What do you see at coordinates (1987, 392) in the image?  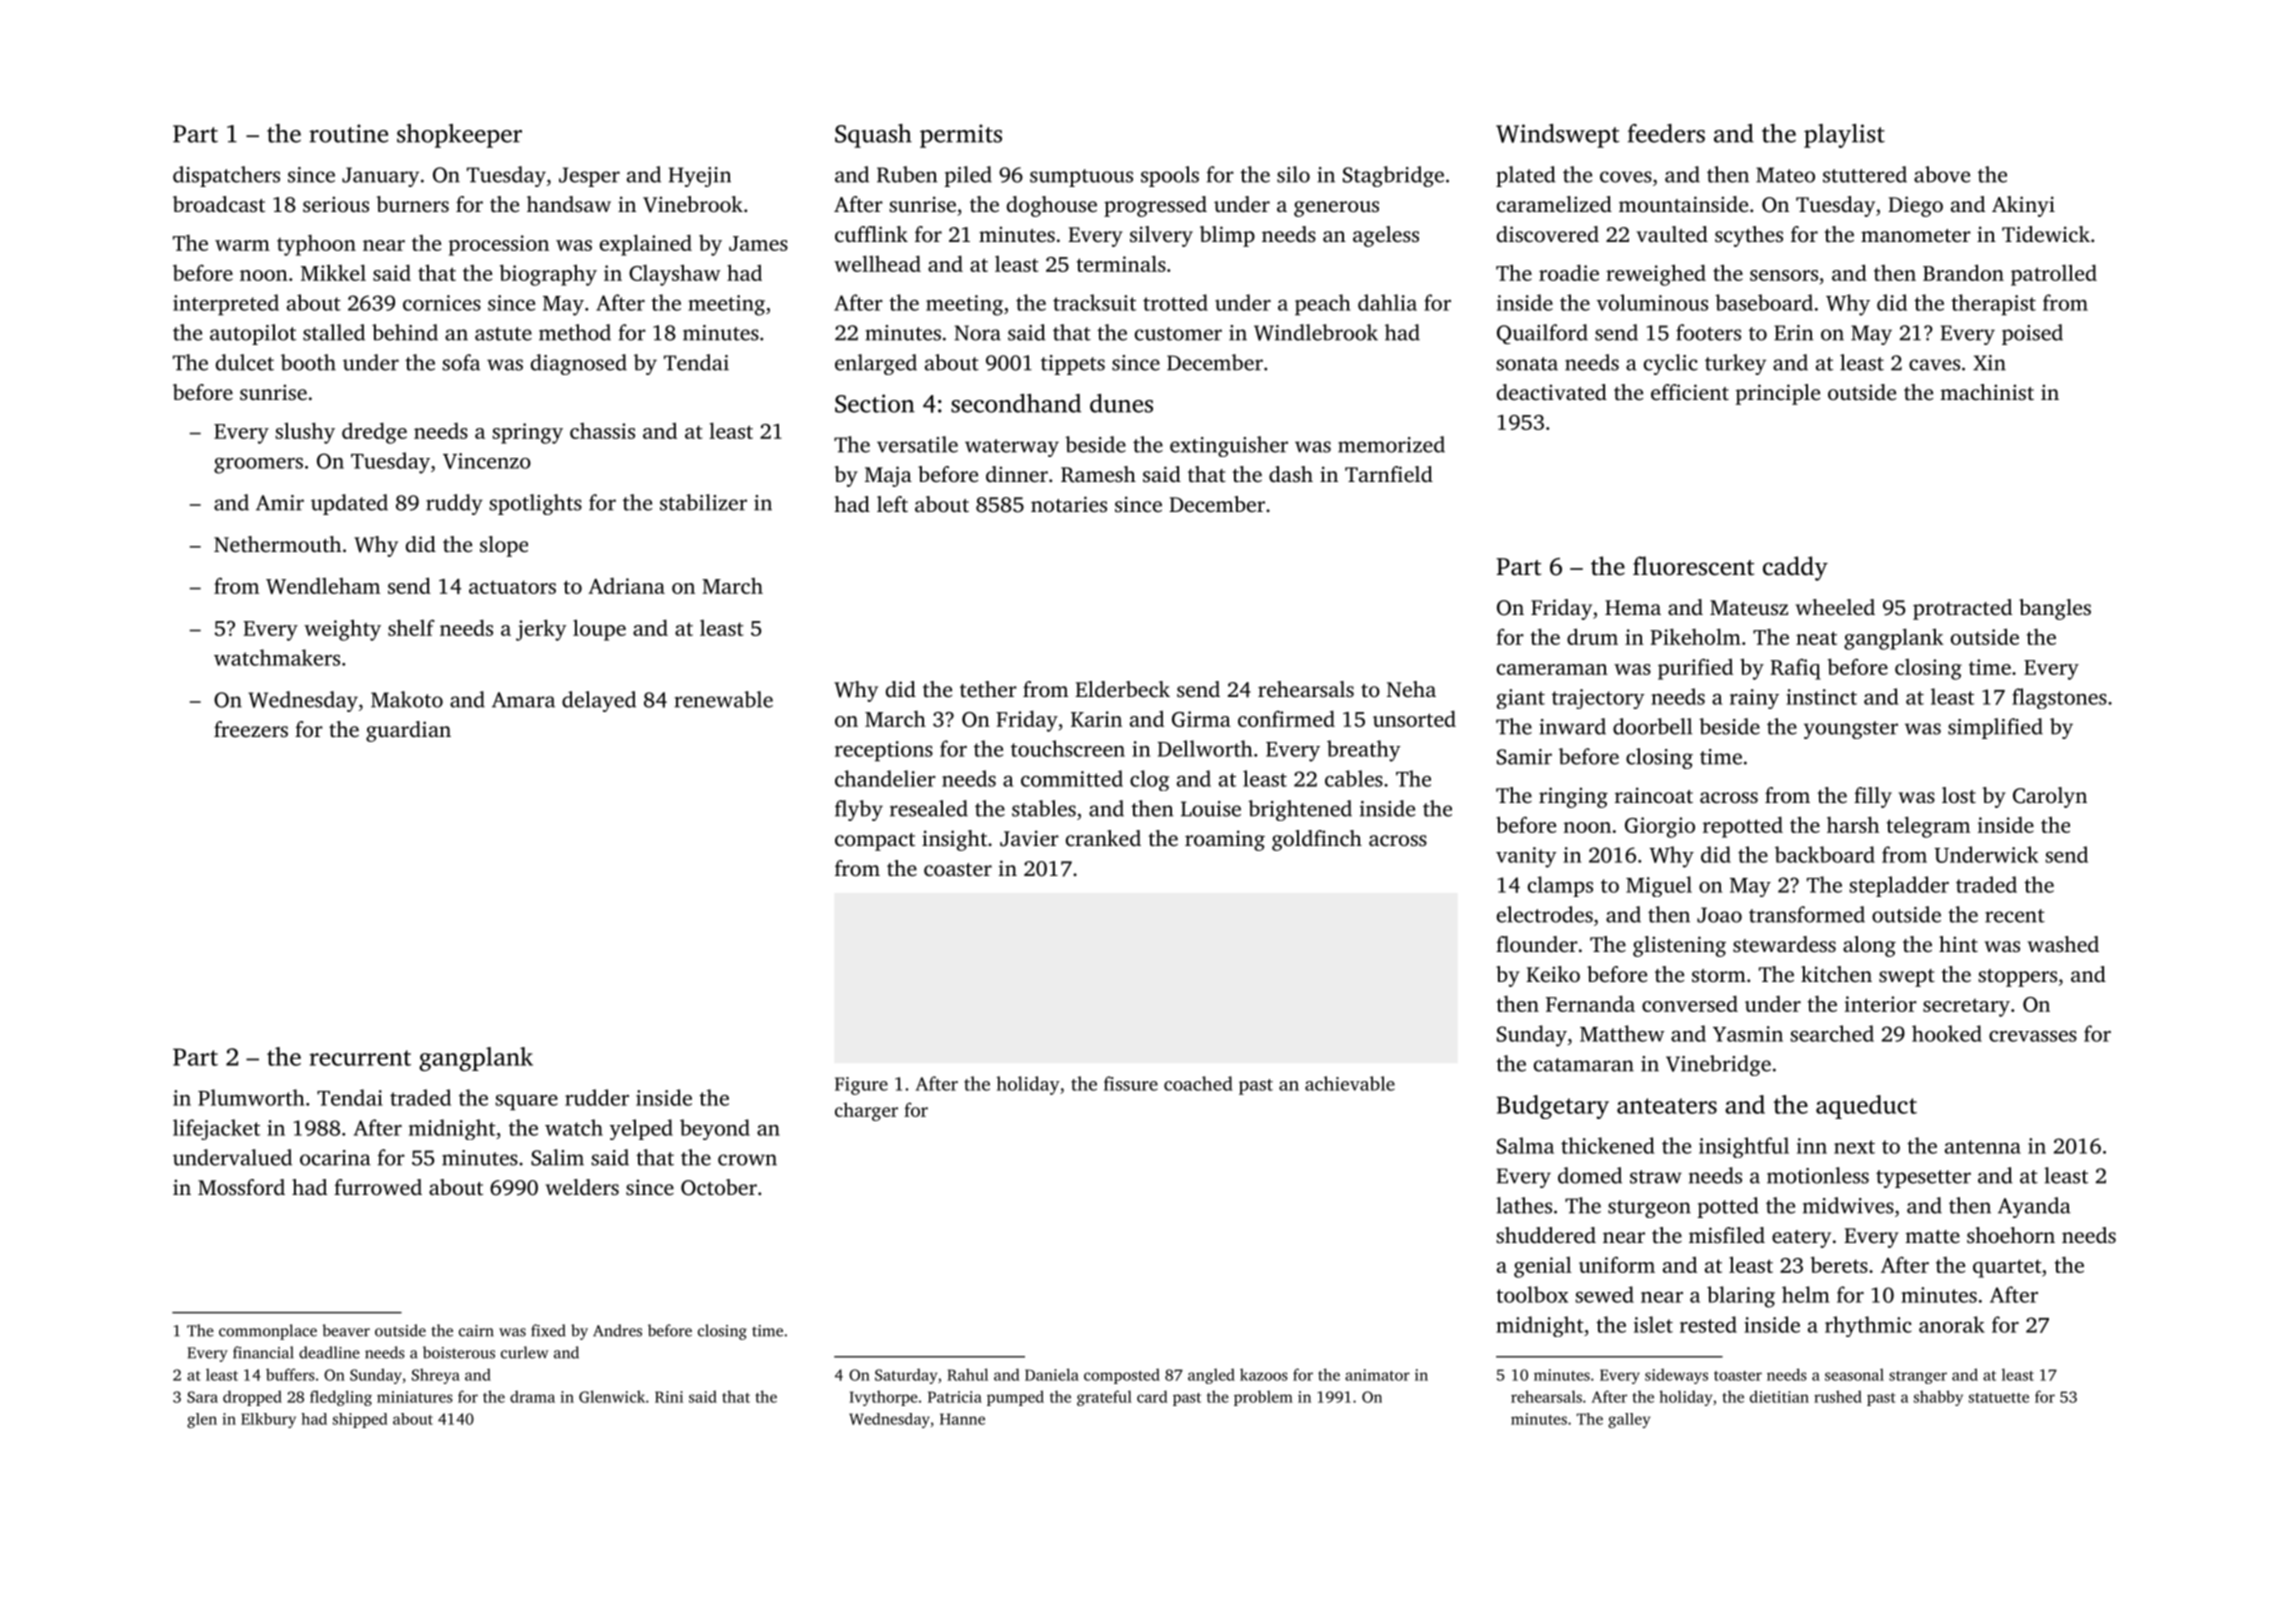 I see `machinist` at bounding box center [1987, 392].
